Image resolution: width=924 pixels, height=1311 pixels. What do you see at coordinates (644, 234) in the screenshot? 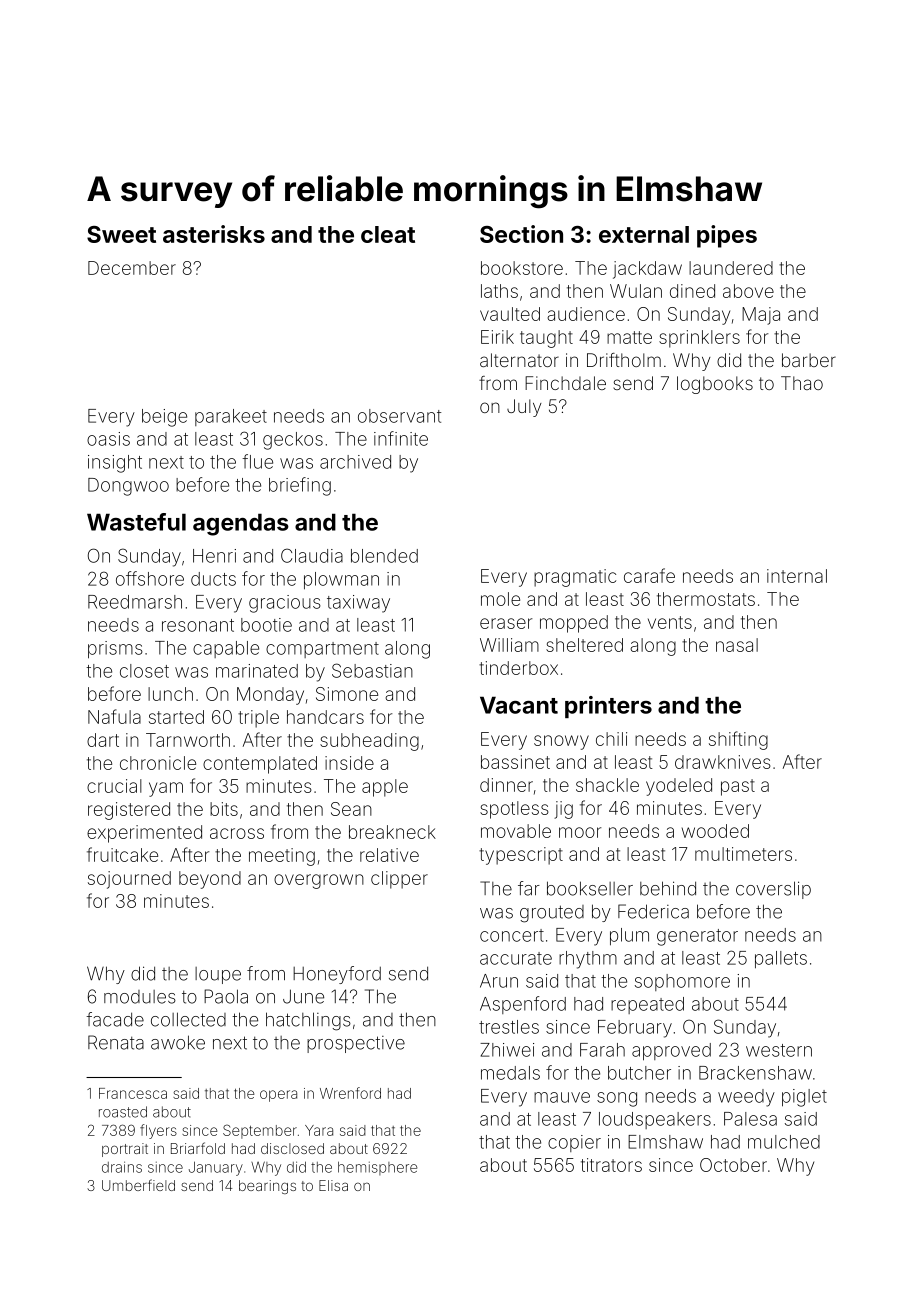
I see `external` at bounding box center [644, 234].
